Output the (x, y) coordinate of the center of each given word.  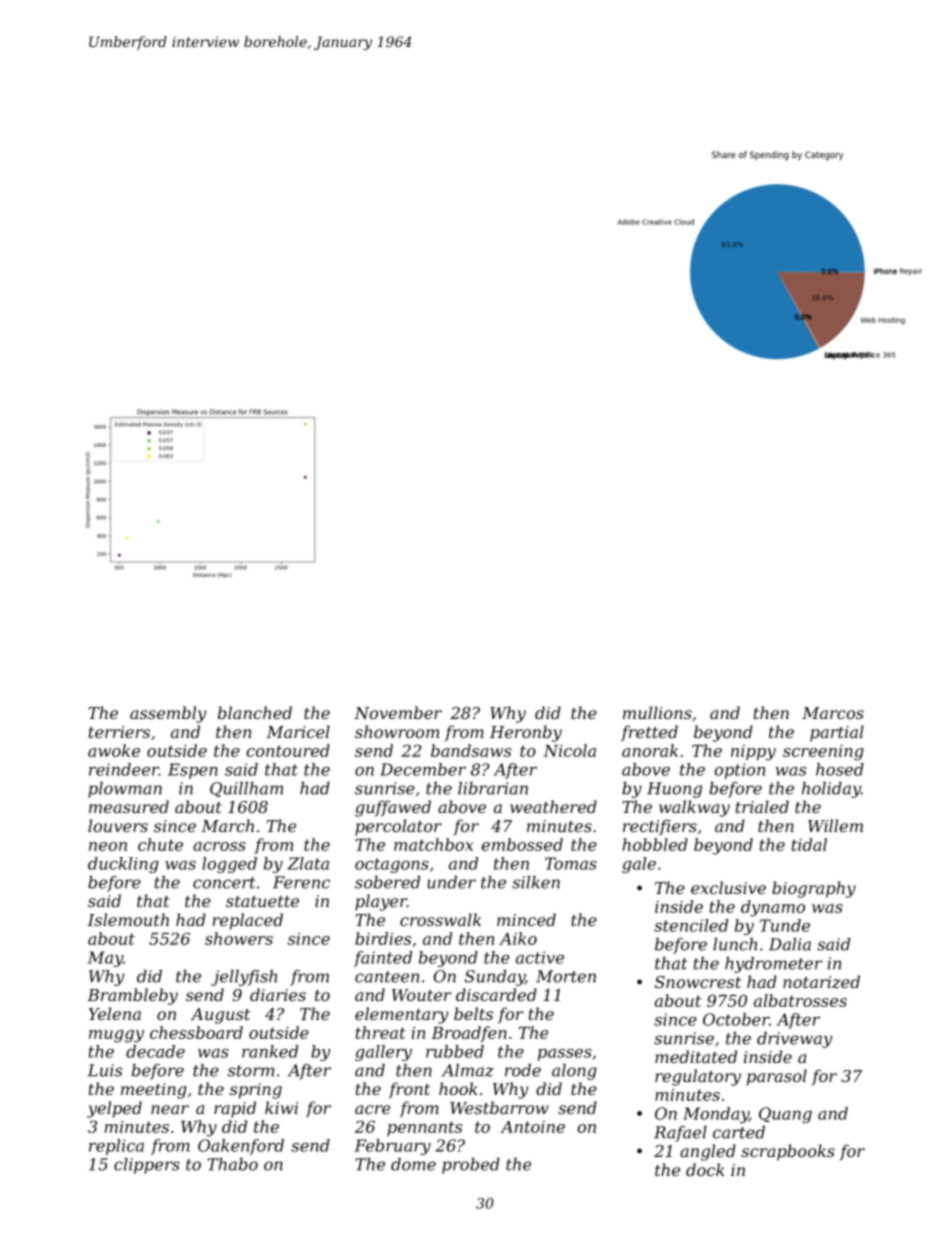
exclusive (728, 887)
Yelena (114, 1013)
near (170, 1109)
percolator (398, 827)
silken (536, 882)
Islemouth (128, 919)
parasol (777, 1077)
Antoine (532, 1127)
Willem (835, 825)
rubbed (455, 1051)
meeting (154, 1091)
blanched (255, 712)
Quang (785, 1115)
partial (837, 733)
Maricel (298, 731)
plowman (125, 790)
